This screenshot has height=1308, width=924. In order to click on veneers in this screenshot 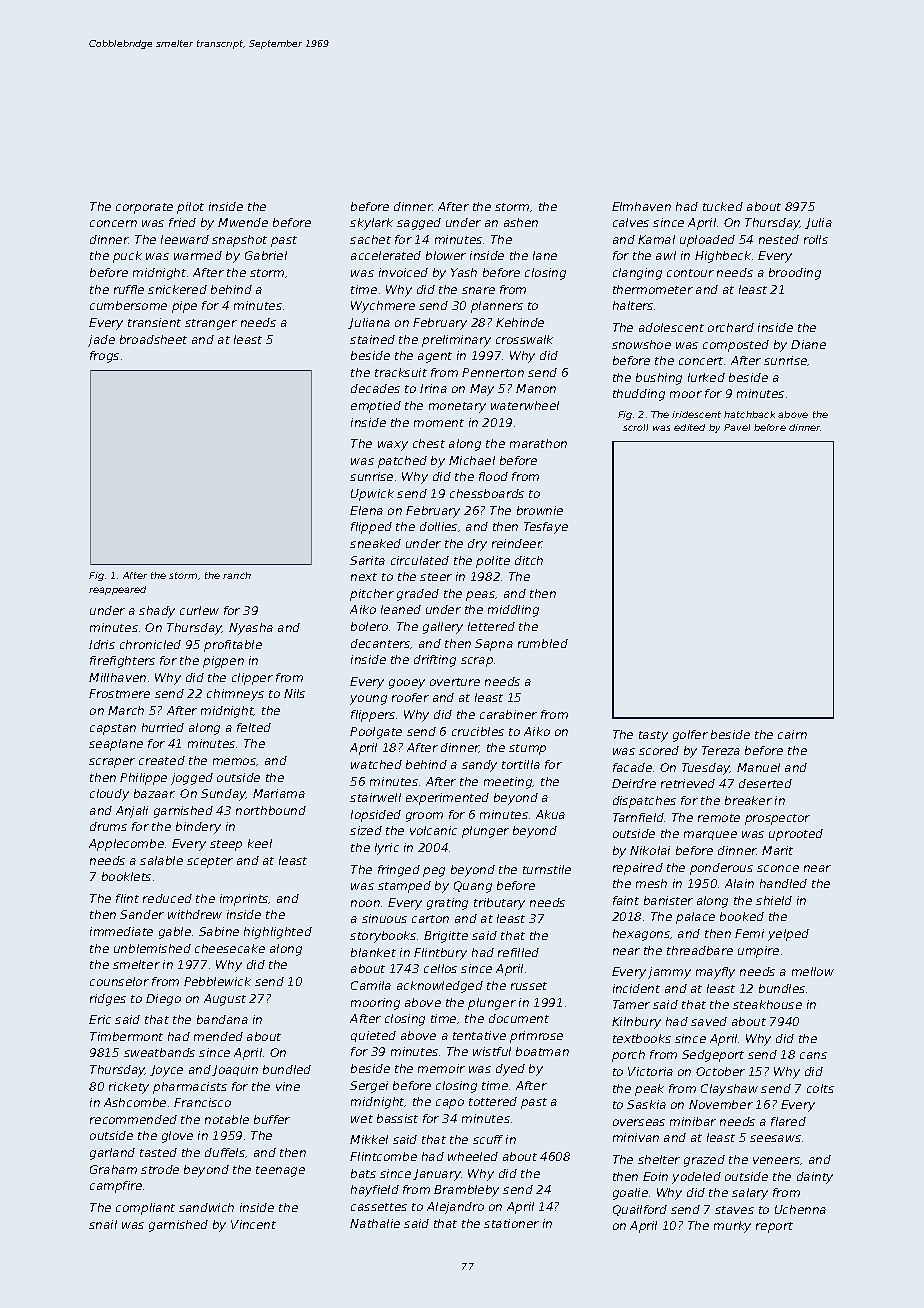, I will do `click(776, 1160)`.
